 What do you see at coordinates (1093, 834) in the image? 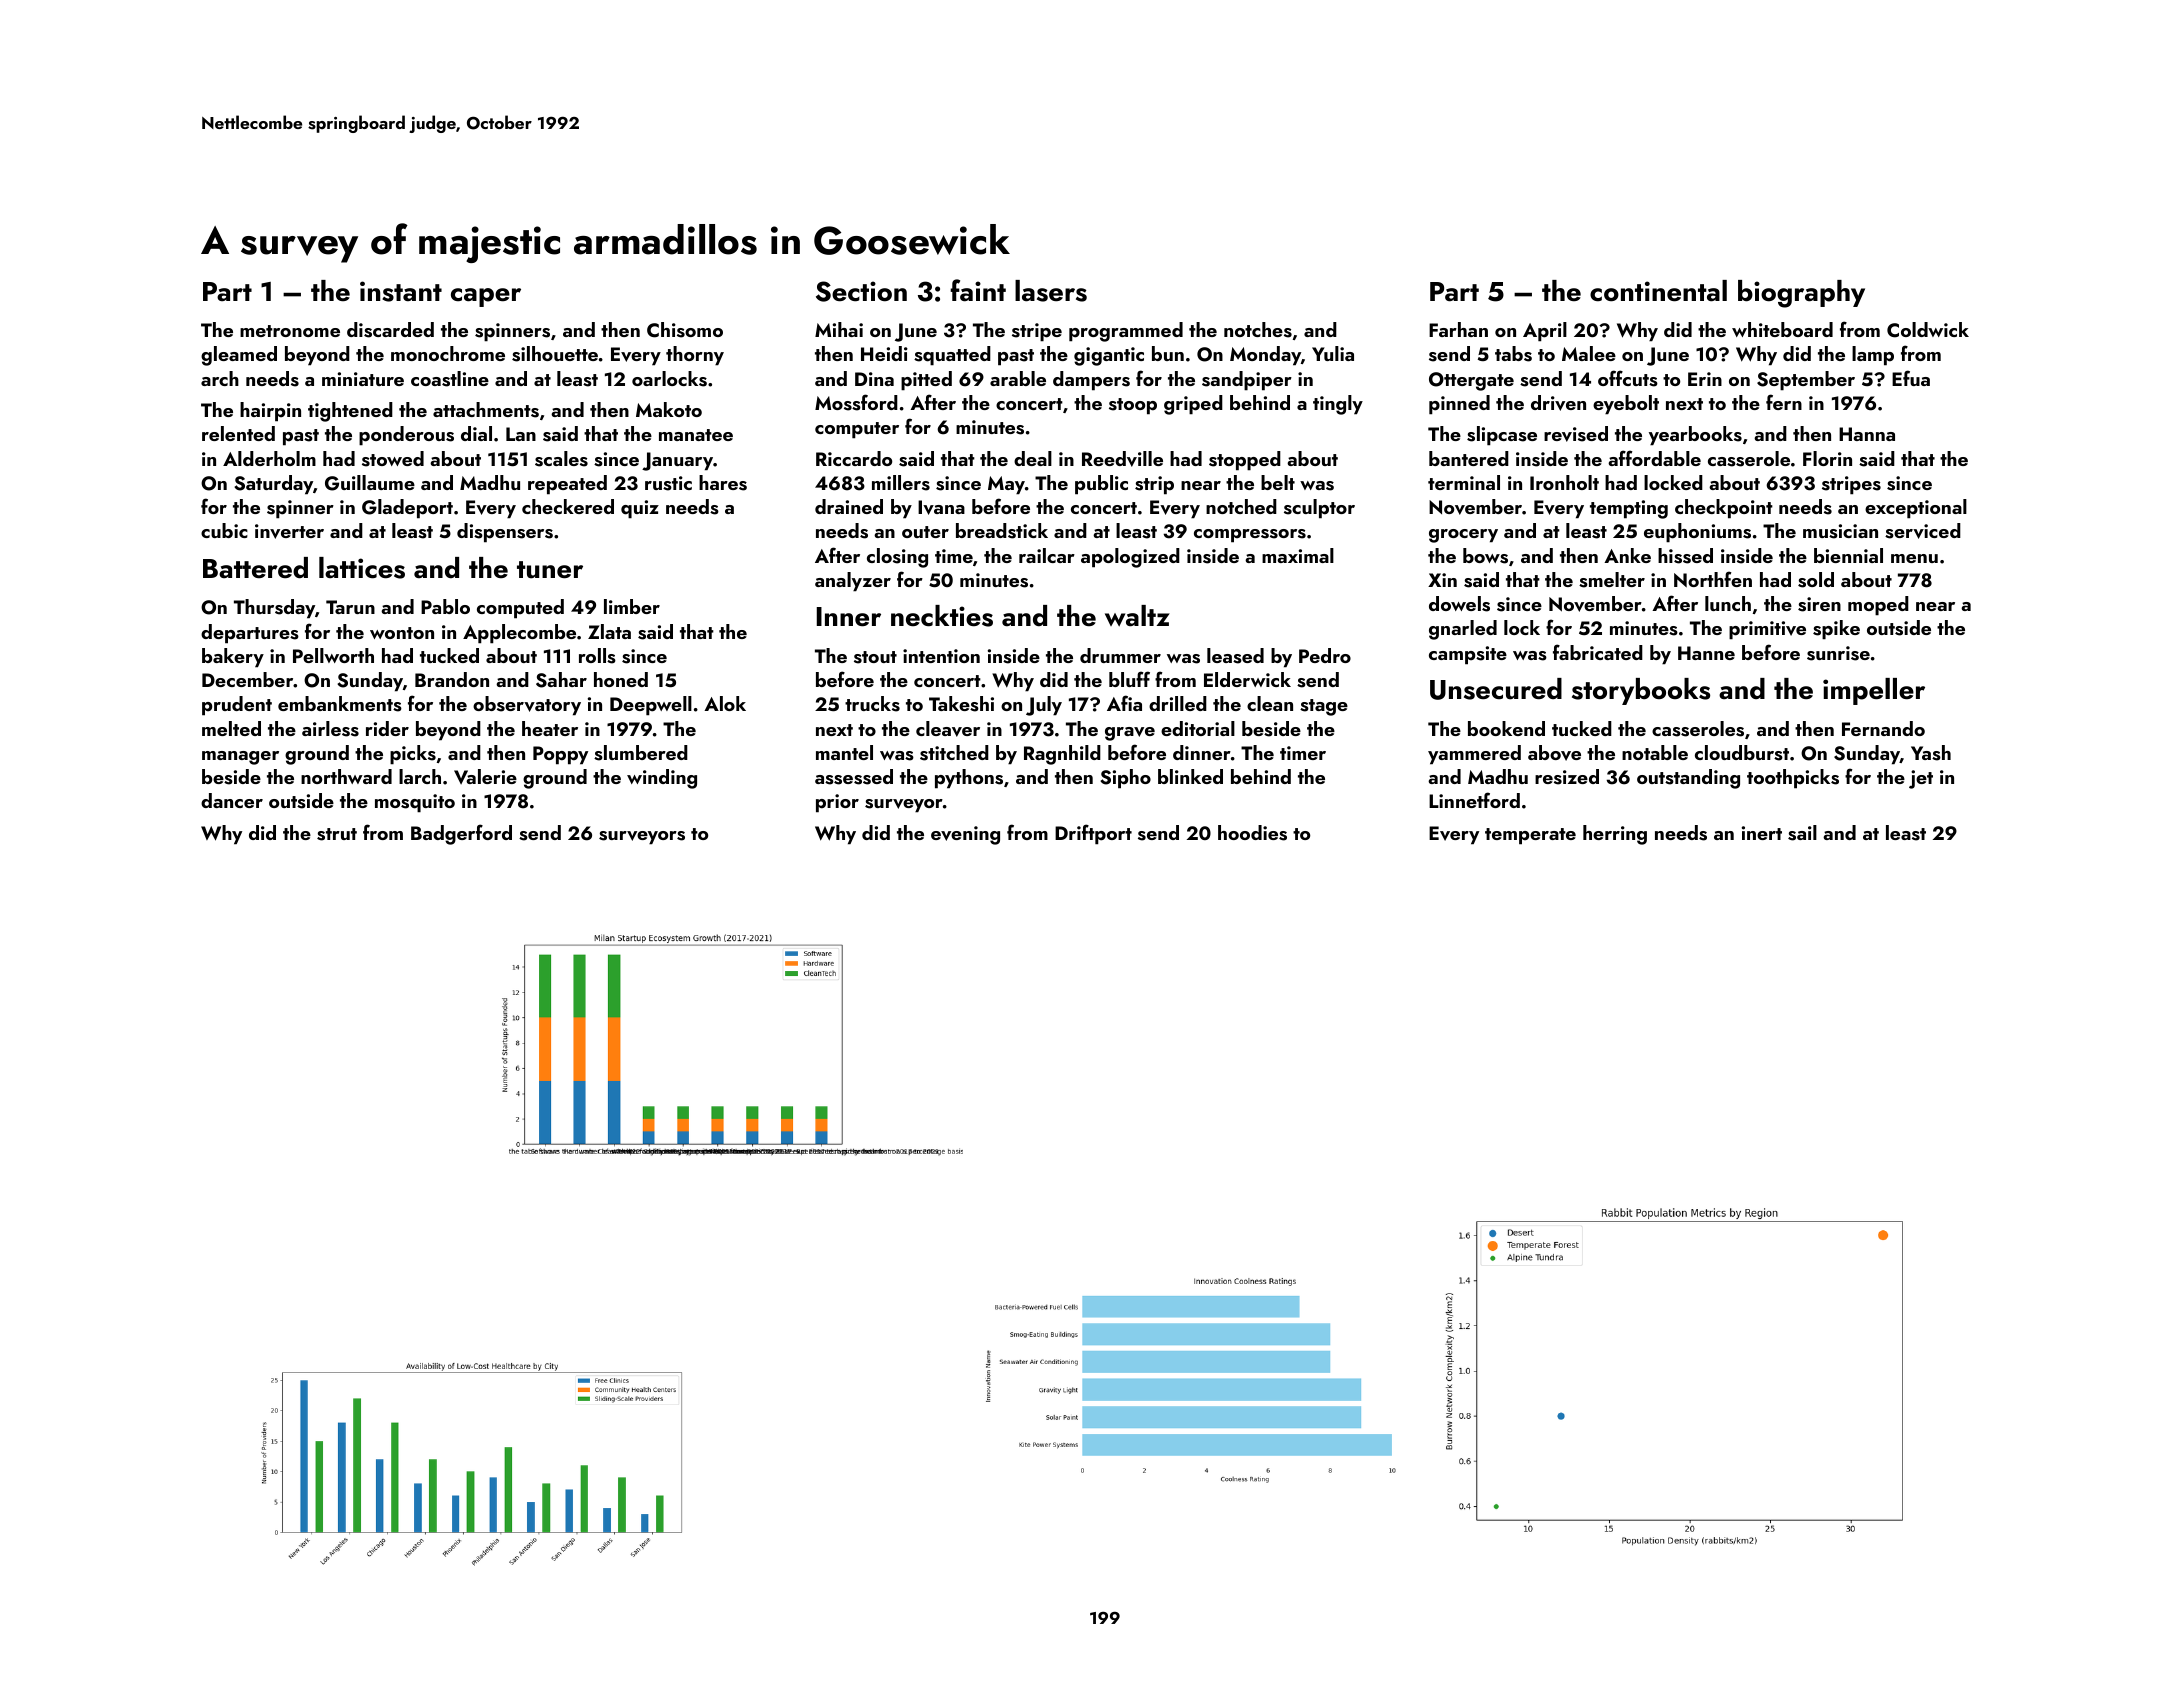
I see `Driftport` at bounding box center [1093, 834].
